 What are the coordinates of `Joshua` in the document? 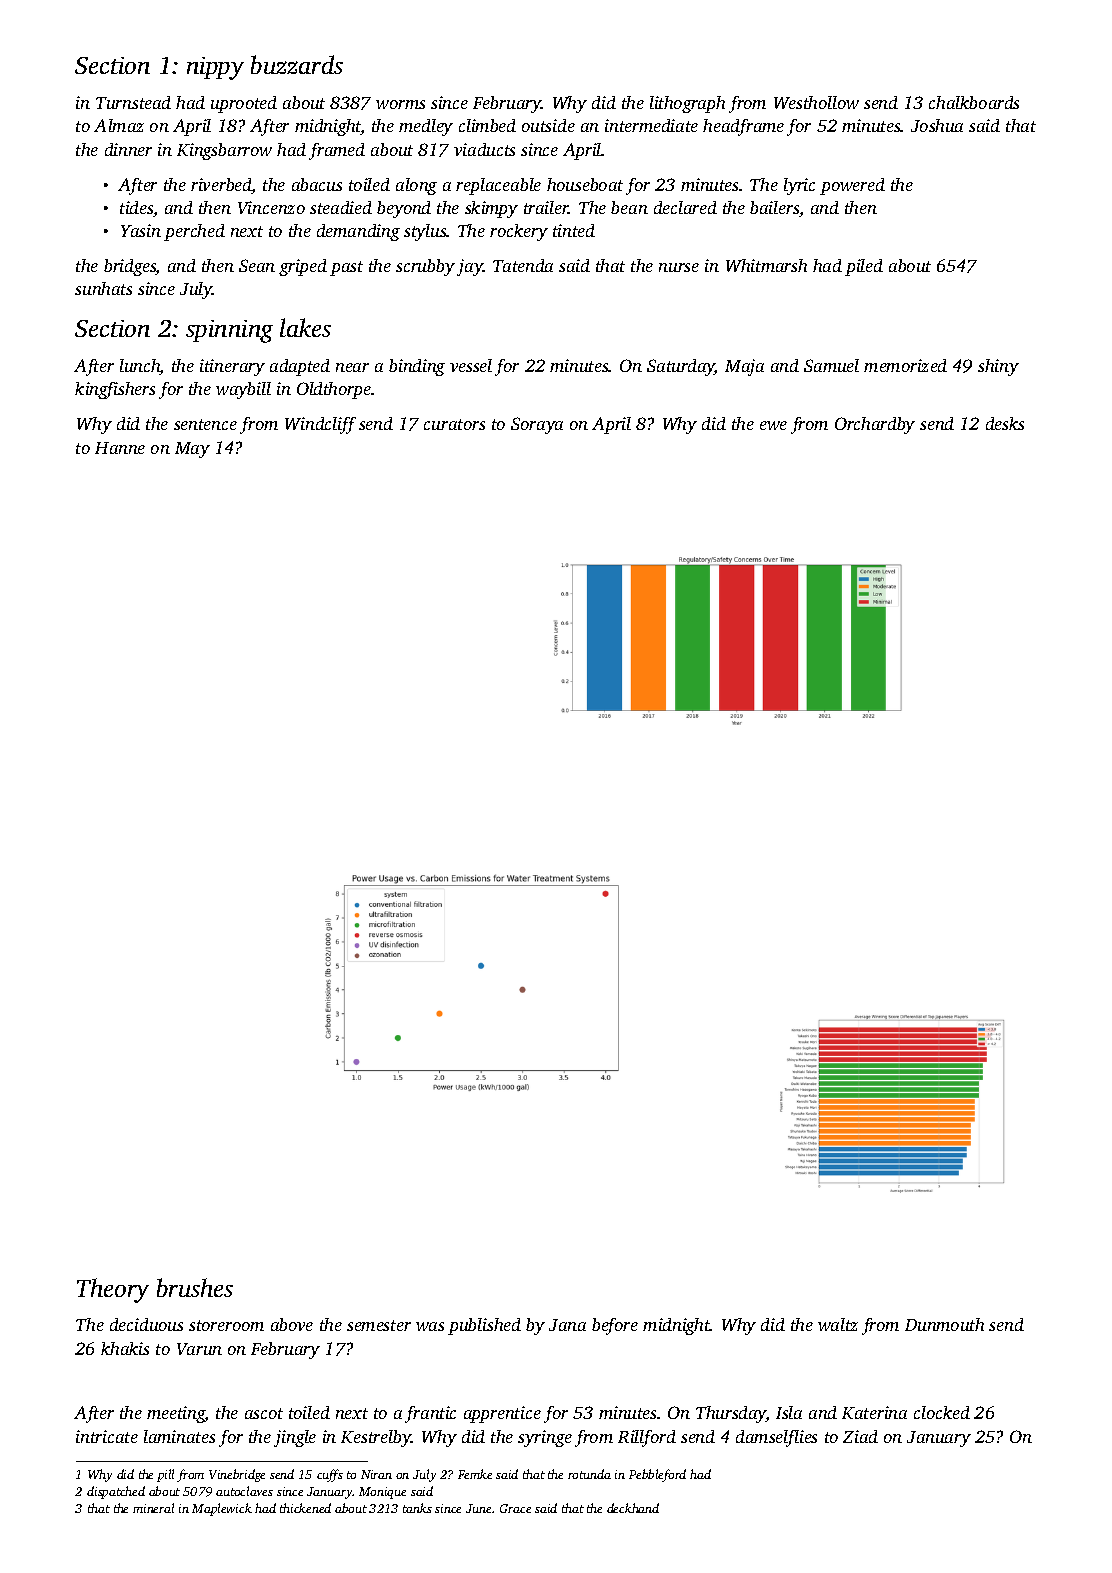 It's located at (937, 125).
